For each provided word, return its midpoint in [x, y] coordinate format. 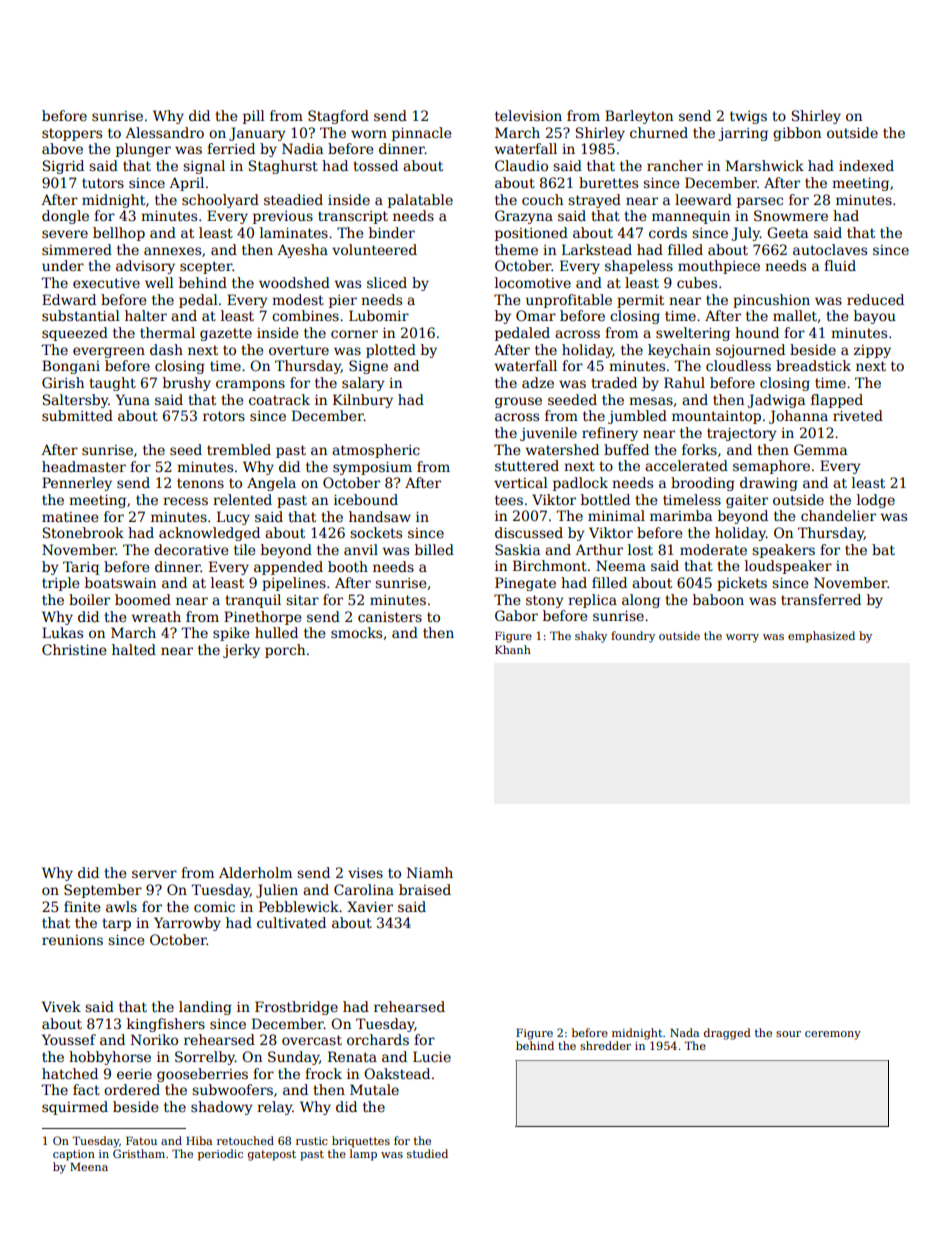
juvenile [548, 434]
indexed [866, 165]
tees [509, 500]
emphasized [821, 637]
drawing [769, 484]
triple [60, 584]
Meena [89, 1166]
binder [392, 232]
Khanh [513, 649]
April [186, 184]
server [154, 874]
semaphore [771, 467]
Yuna [133, 399]
